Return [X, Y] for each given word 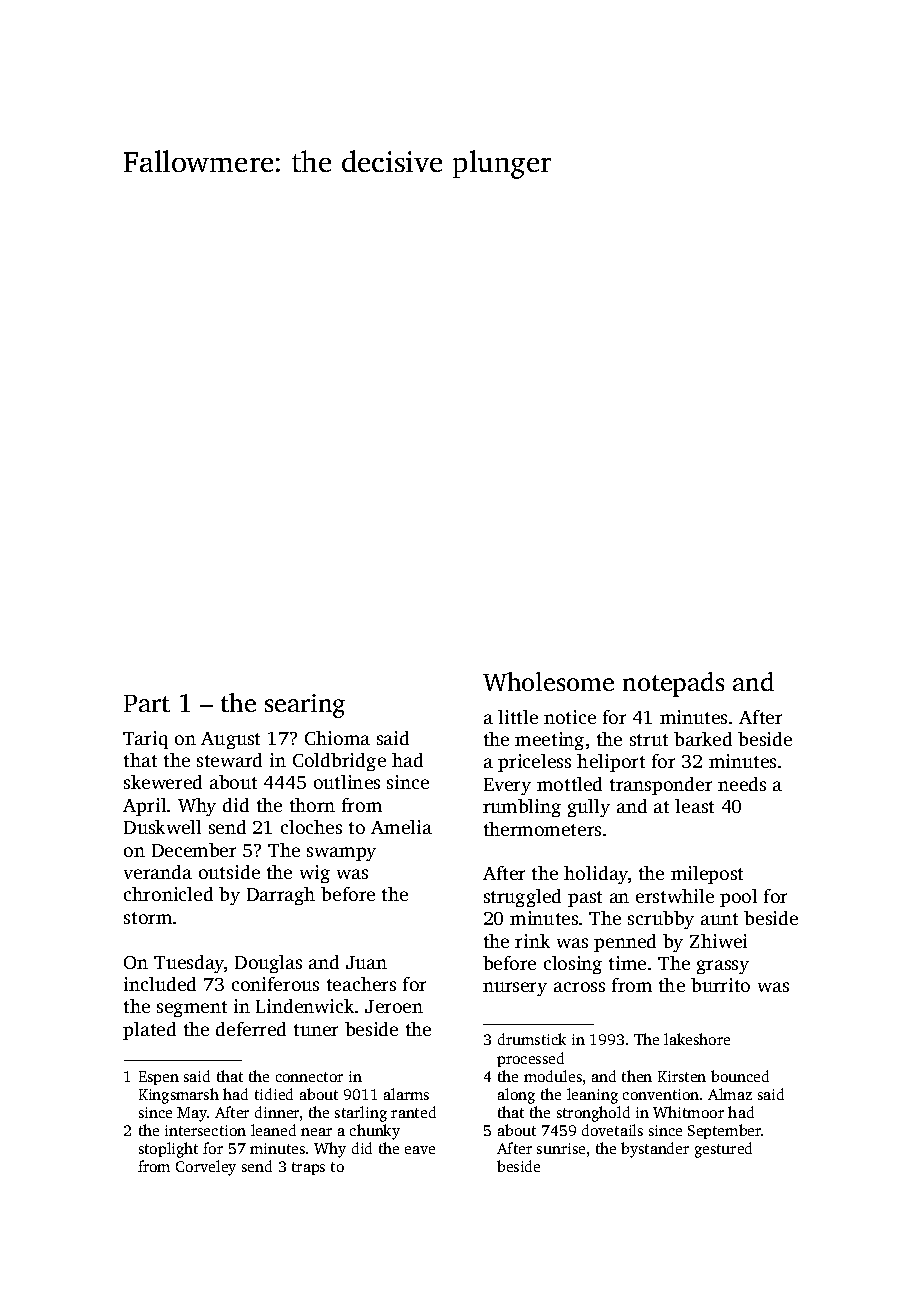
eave [420, 1150]
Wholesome [548, 681]
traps [308, 1168]
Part [147, 703]
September [725, 1131]
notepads [673, 684]
